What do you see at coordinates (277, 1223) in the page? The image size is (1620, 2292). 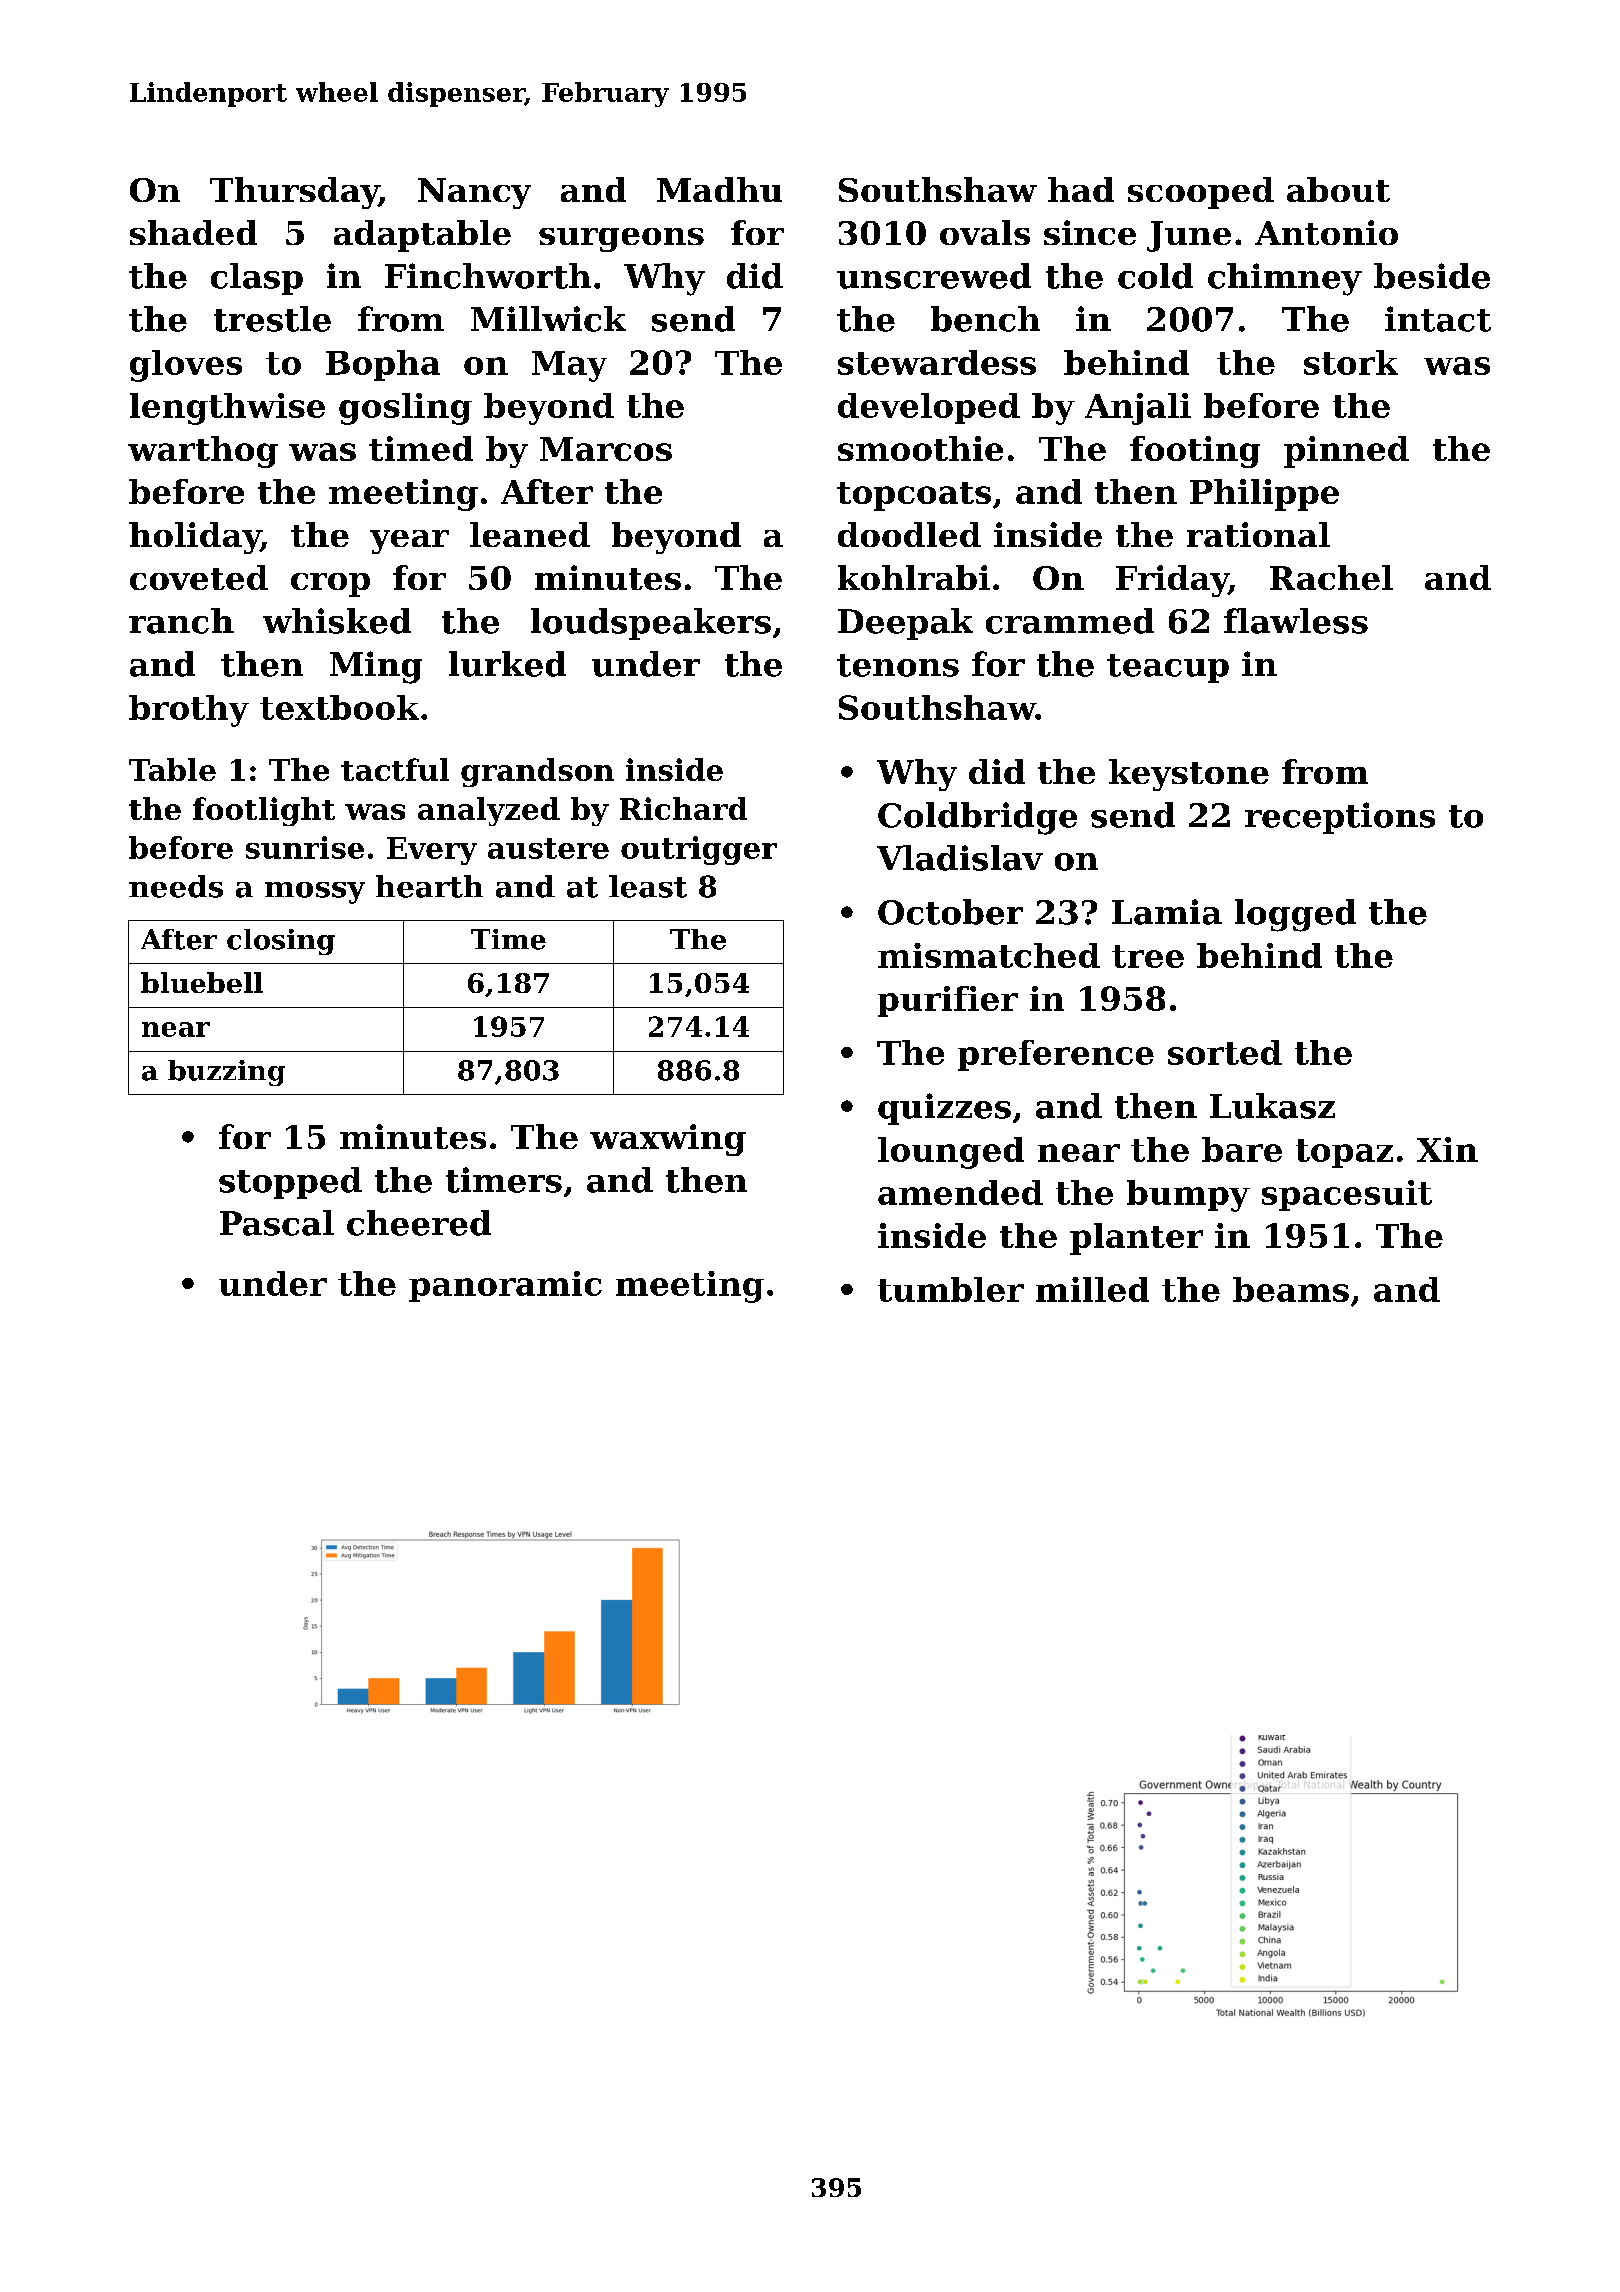 I see `Pascal` at bounding box center [277, 1223].
